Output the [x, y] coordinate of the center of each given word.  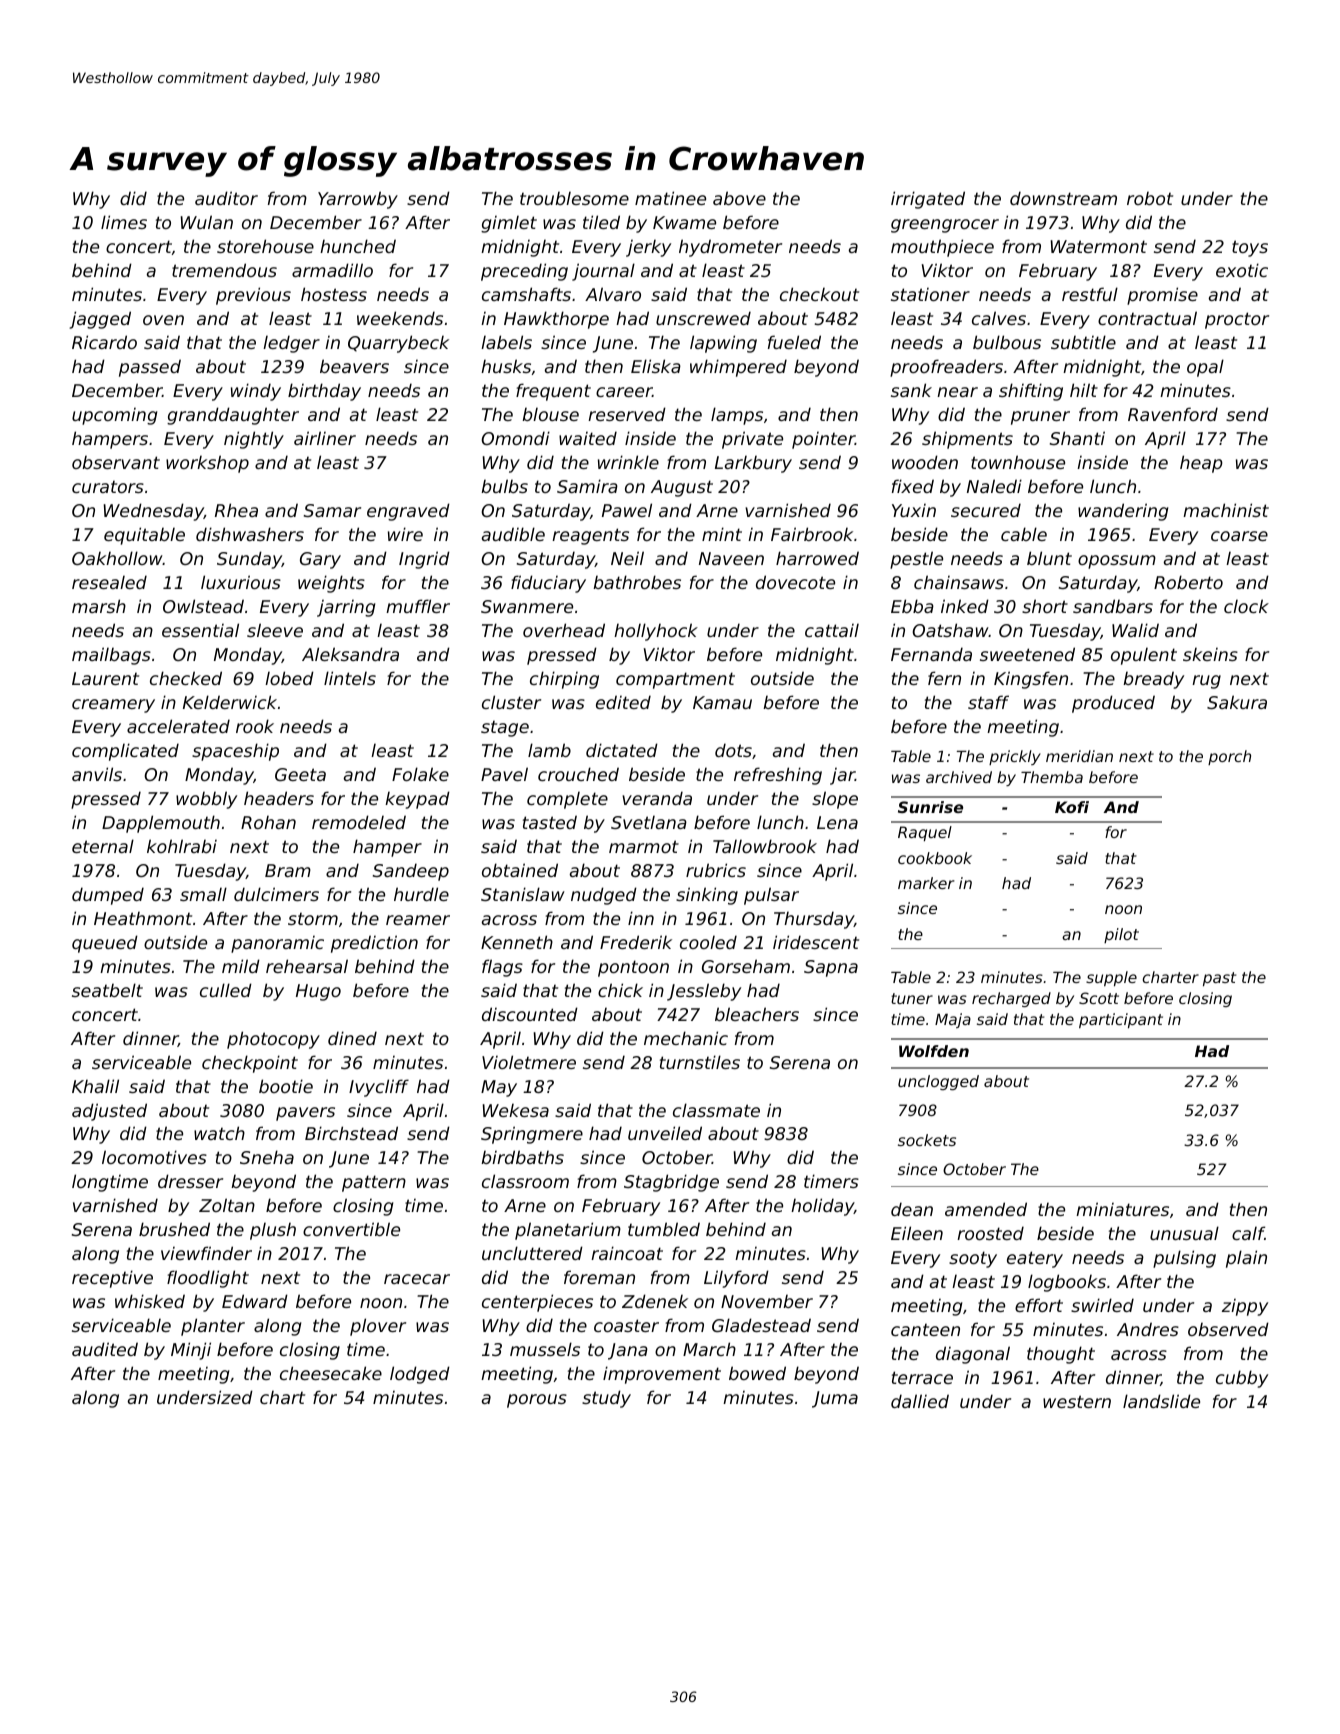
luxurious [241, 582]
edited [623, 702]
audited [105, 1349]
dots [733, 750]
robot [1150, 198]
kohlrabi [182, 846]
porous [537, 1401]
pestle [916, 560]
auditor [226, 198]
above [739, 198]
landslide [1161, 1401]
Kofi [1072, 807]
